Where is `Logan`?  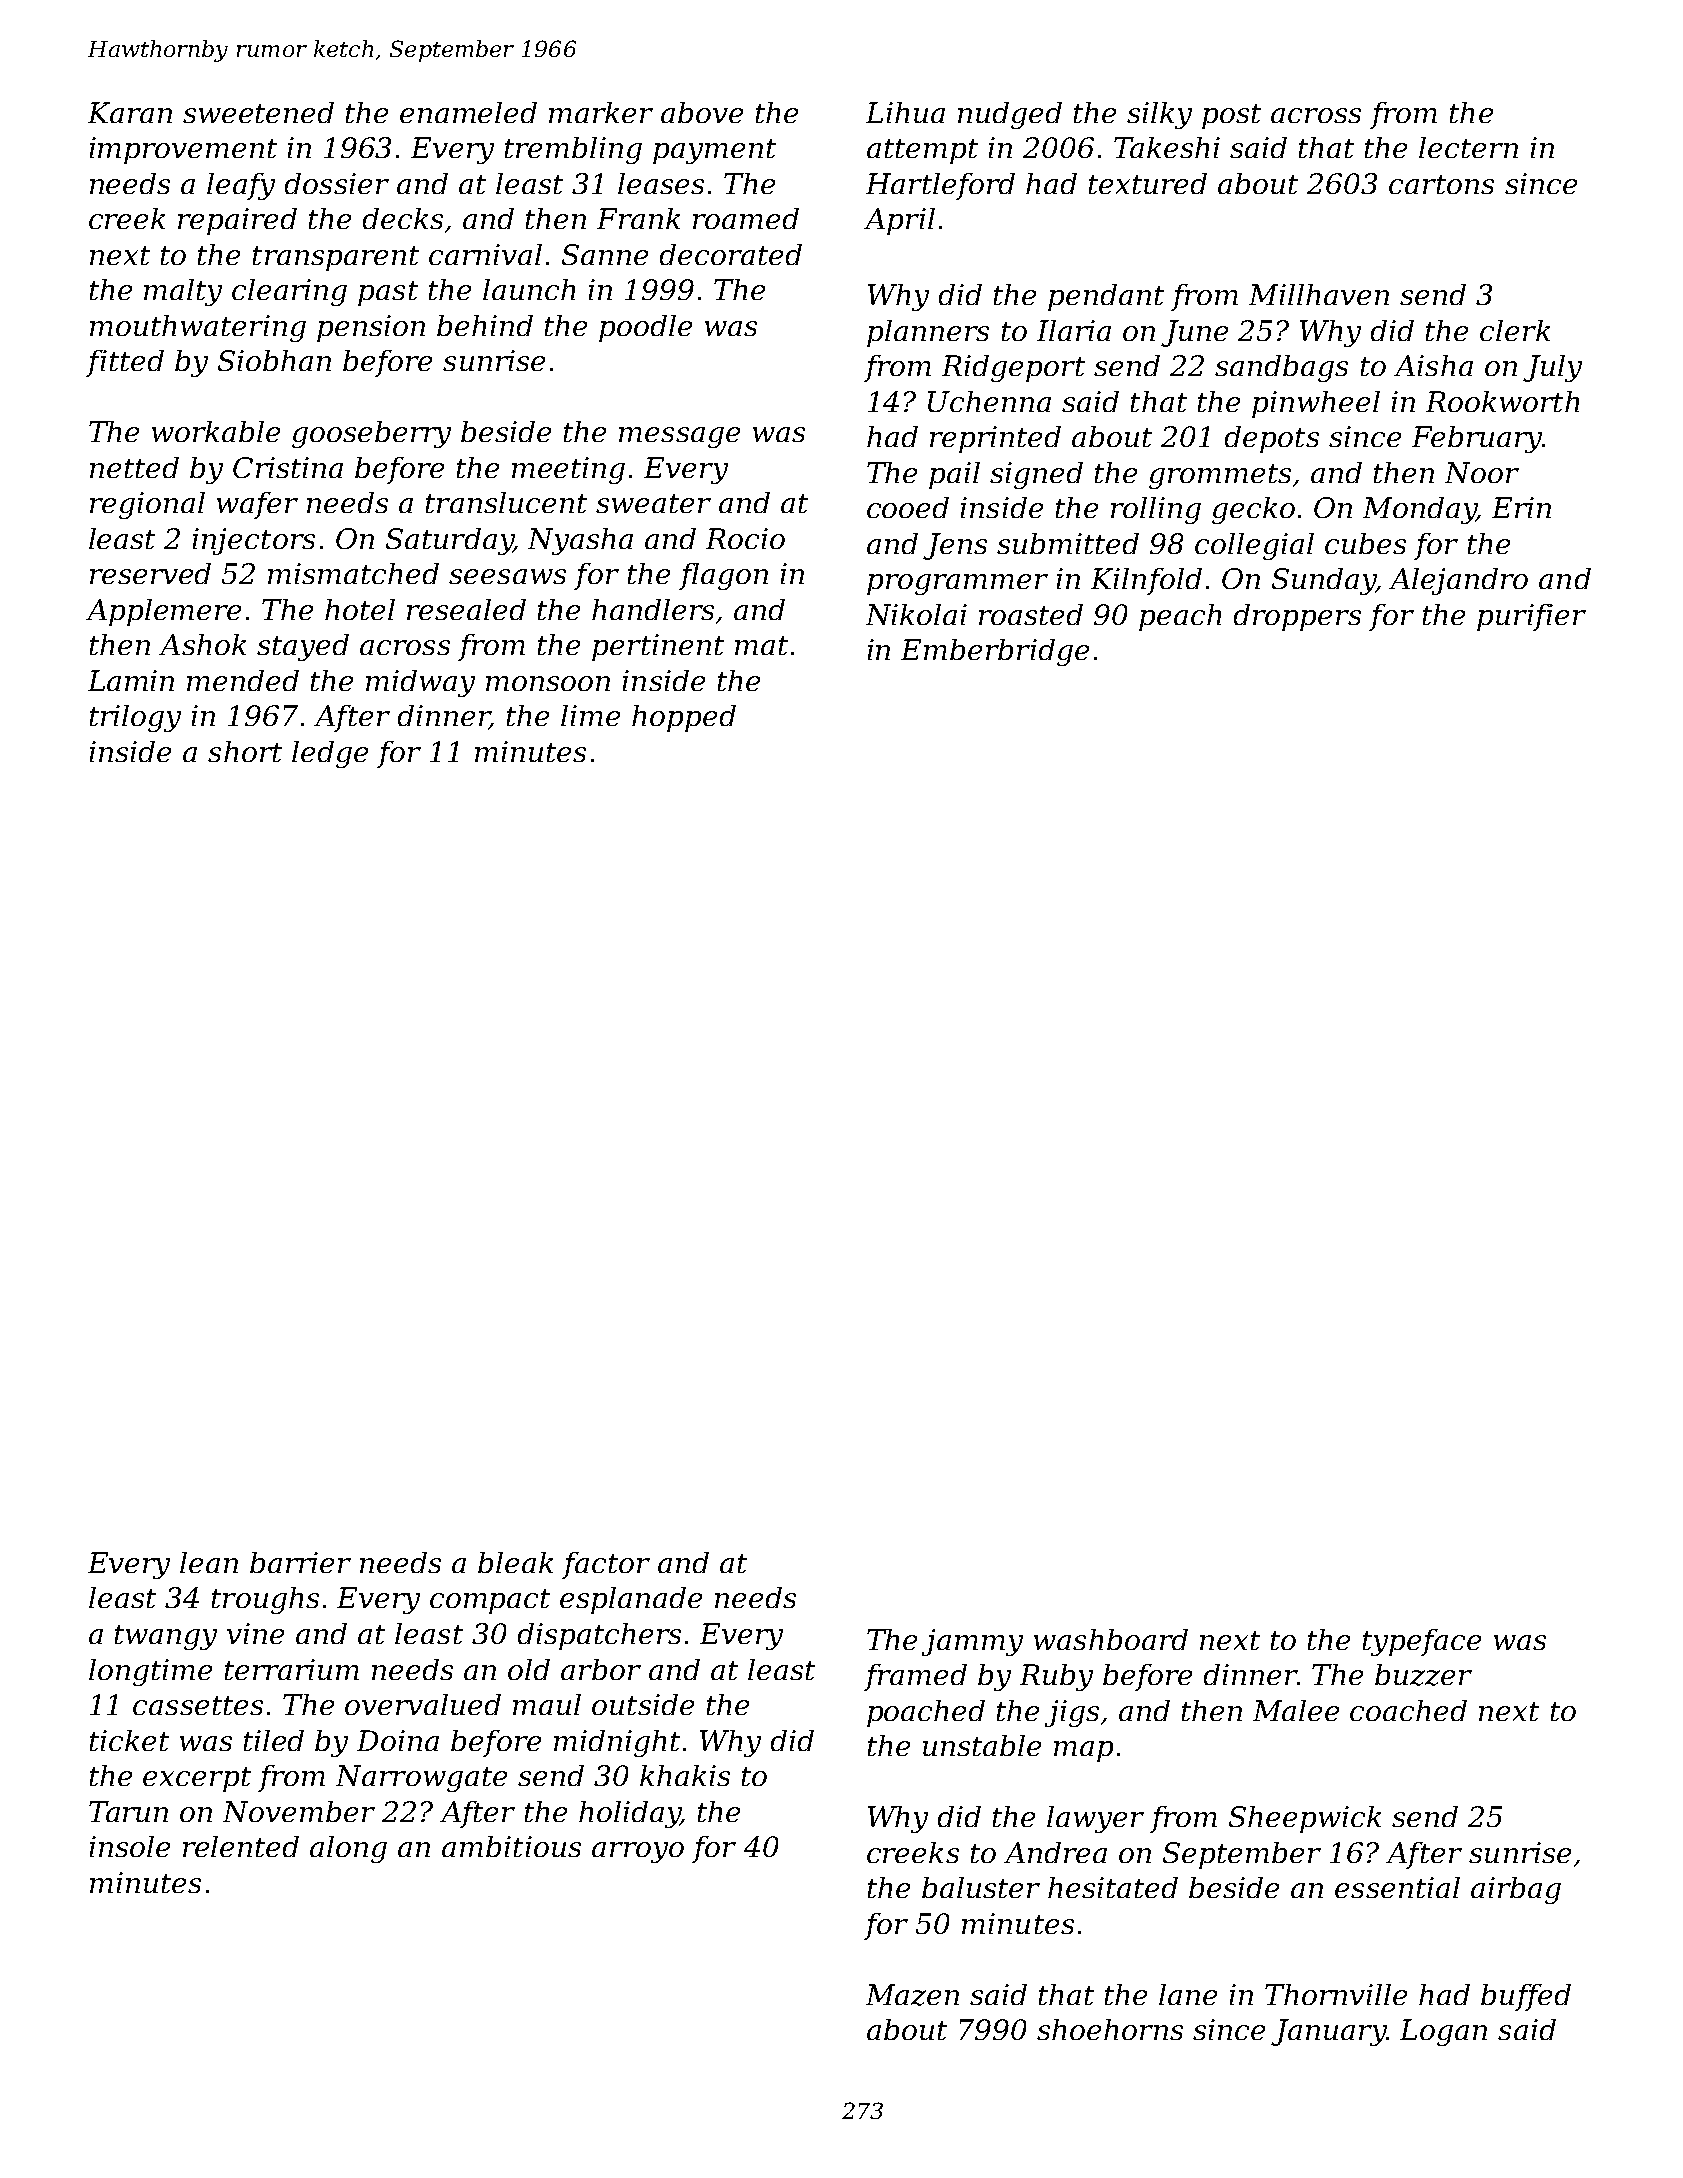
Logan is located at coordinates (1443, 2032).
